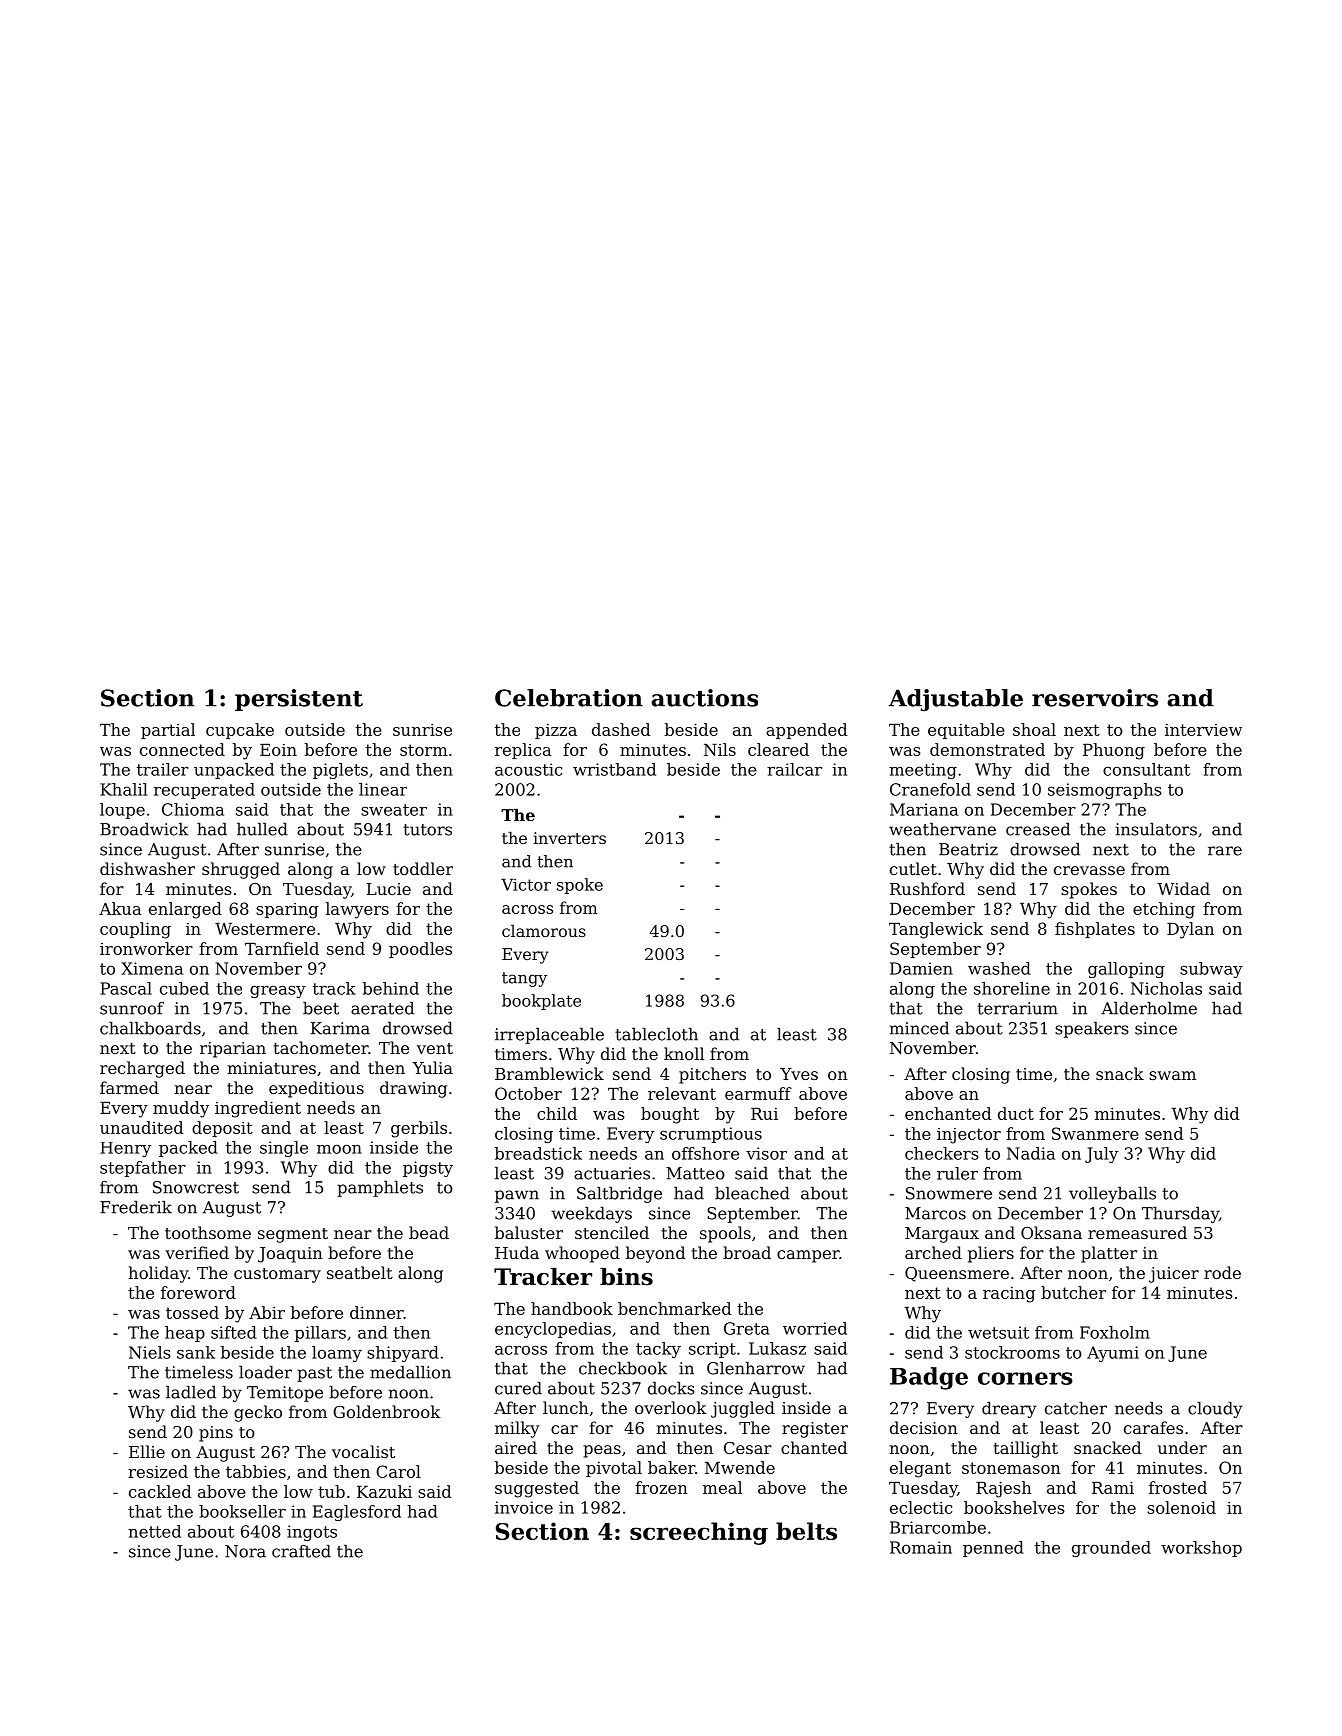 This image has height=1736, width=1342. Describe the element at coordinates (1113, 1354) in the image. I see `Ayumi` at that location.
